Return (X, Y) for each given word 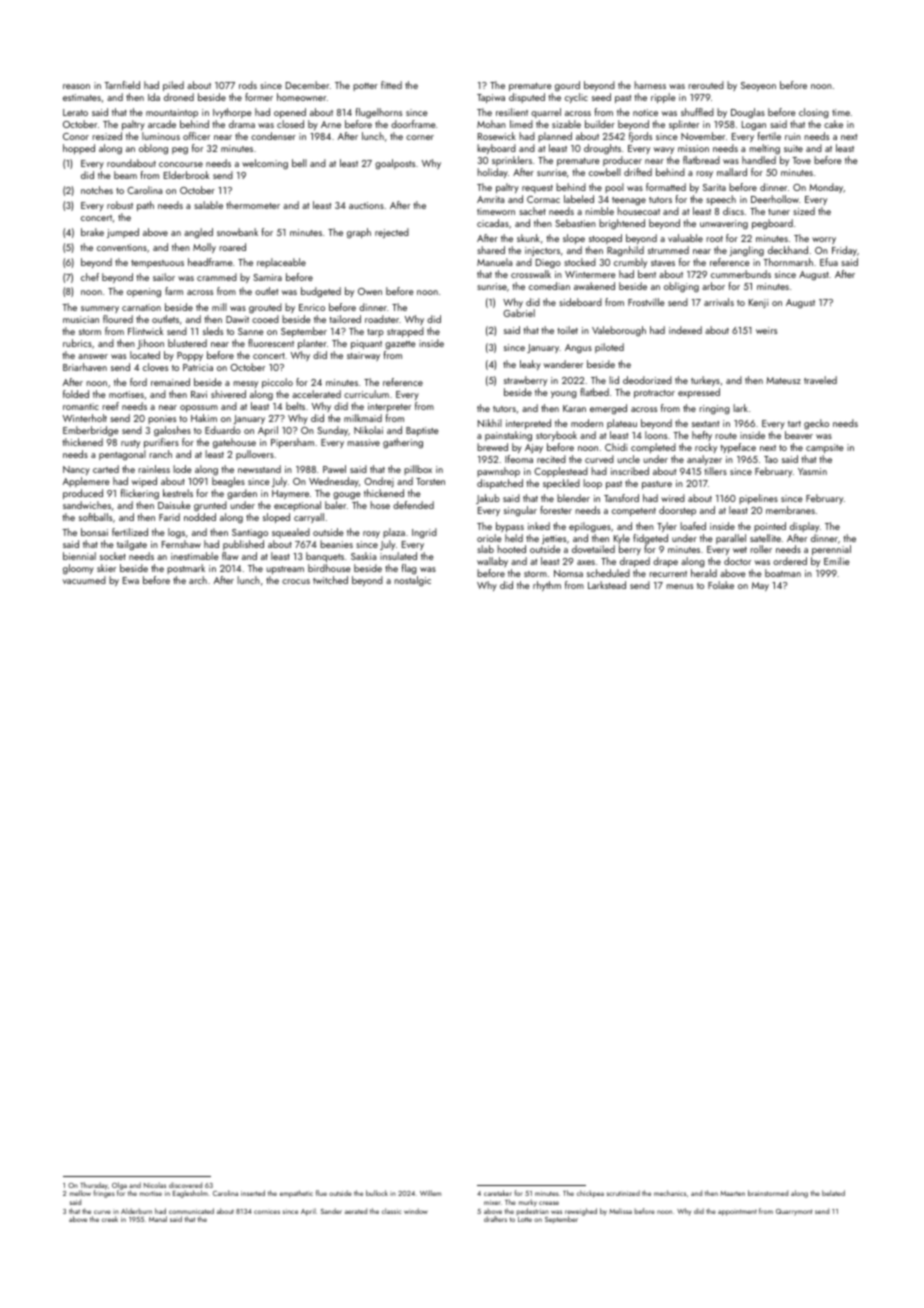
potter (365, 87)
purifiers (161, 443)
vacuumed (84, 580)
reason (76, 86)
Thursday (94, 1186)
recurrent (668, 574)
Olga (119, 1186)
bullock (377, 1193)
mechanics (670, 1193)
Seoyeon (758, 86)
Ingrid (424, 533)
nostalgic (412, 581)
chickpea (590, 1194)
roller (761, 549)
